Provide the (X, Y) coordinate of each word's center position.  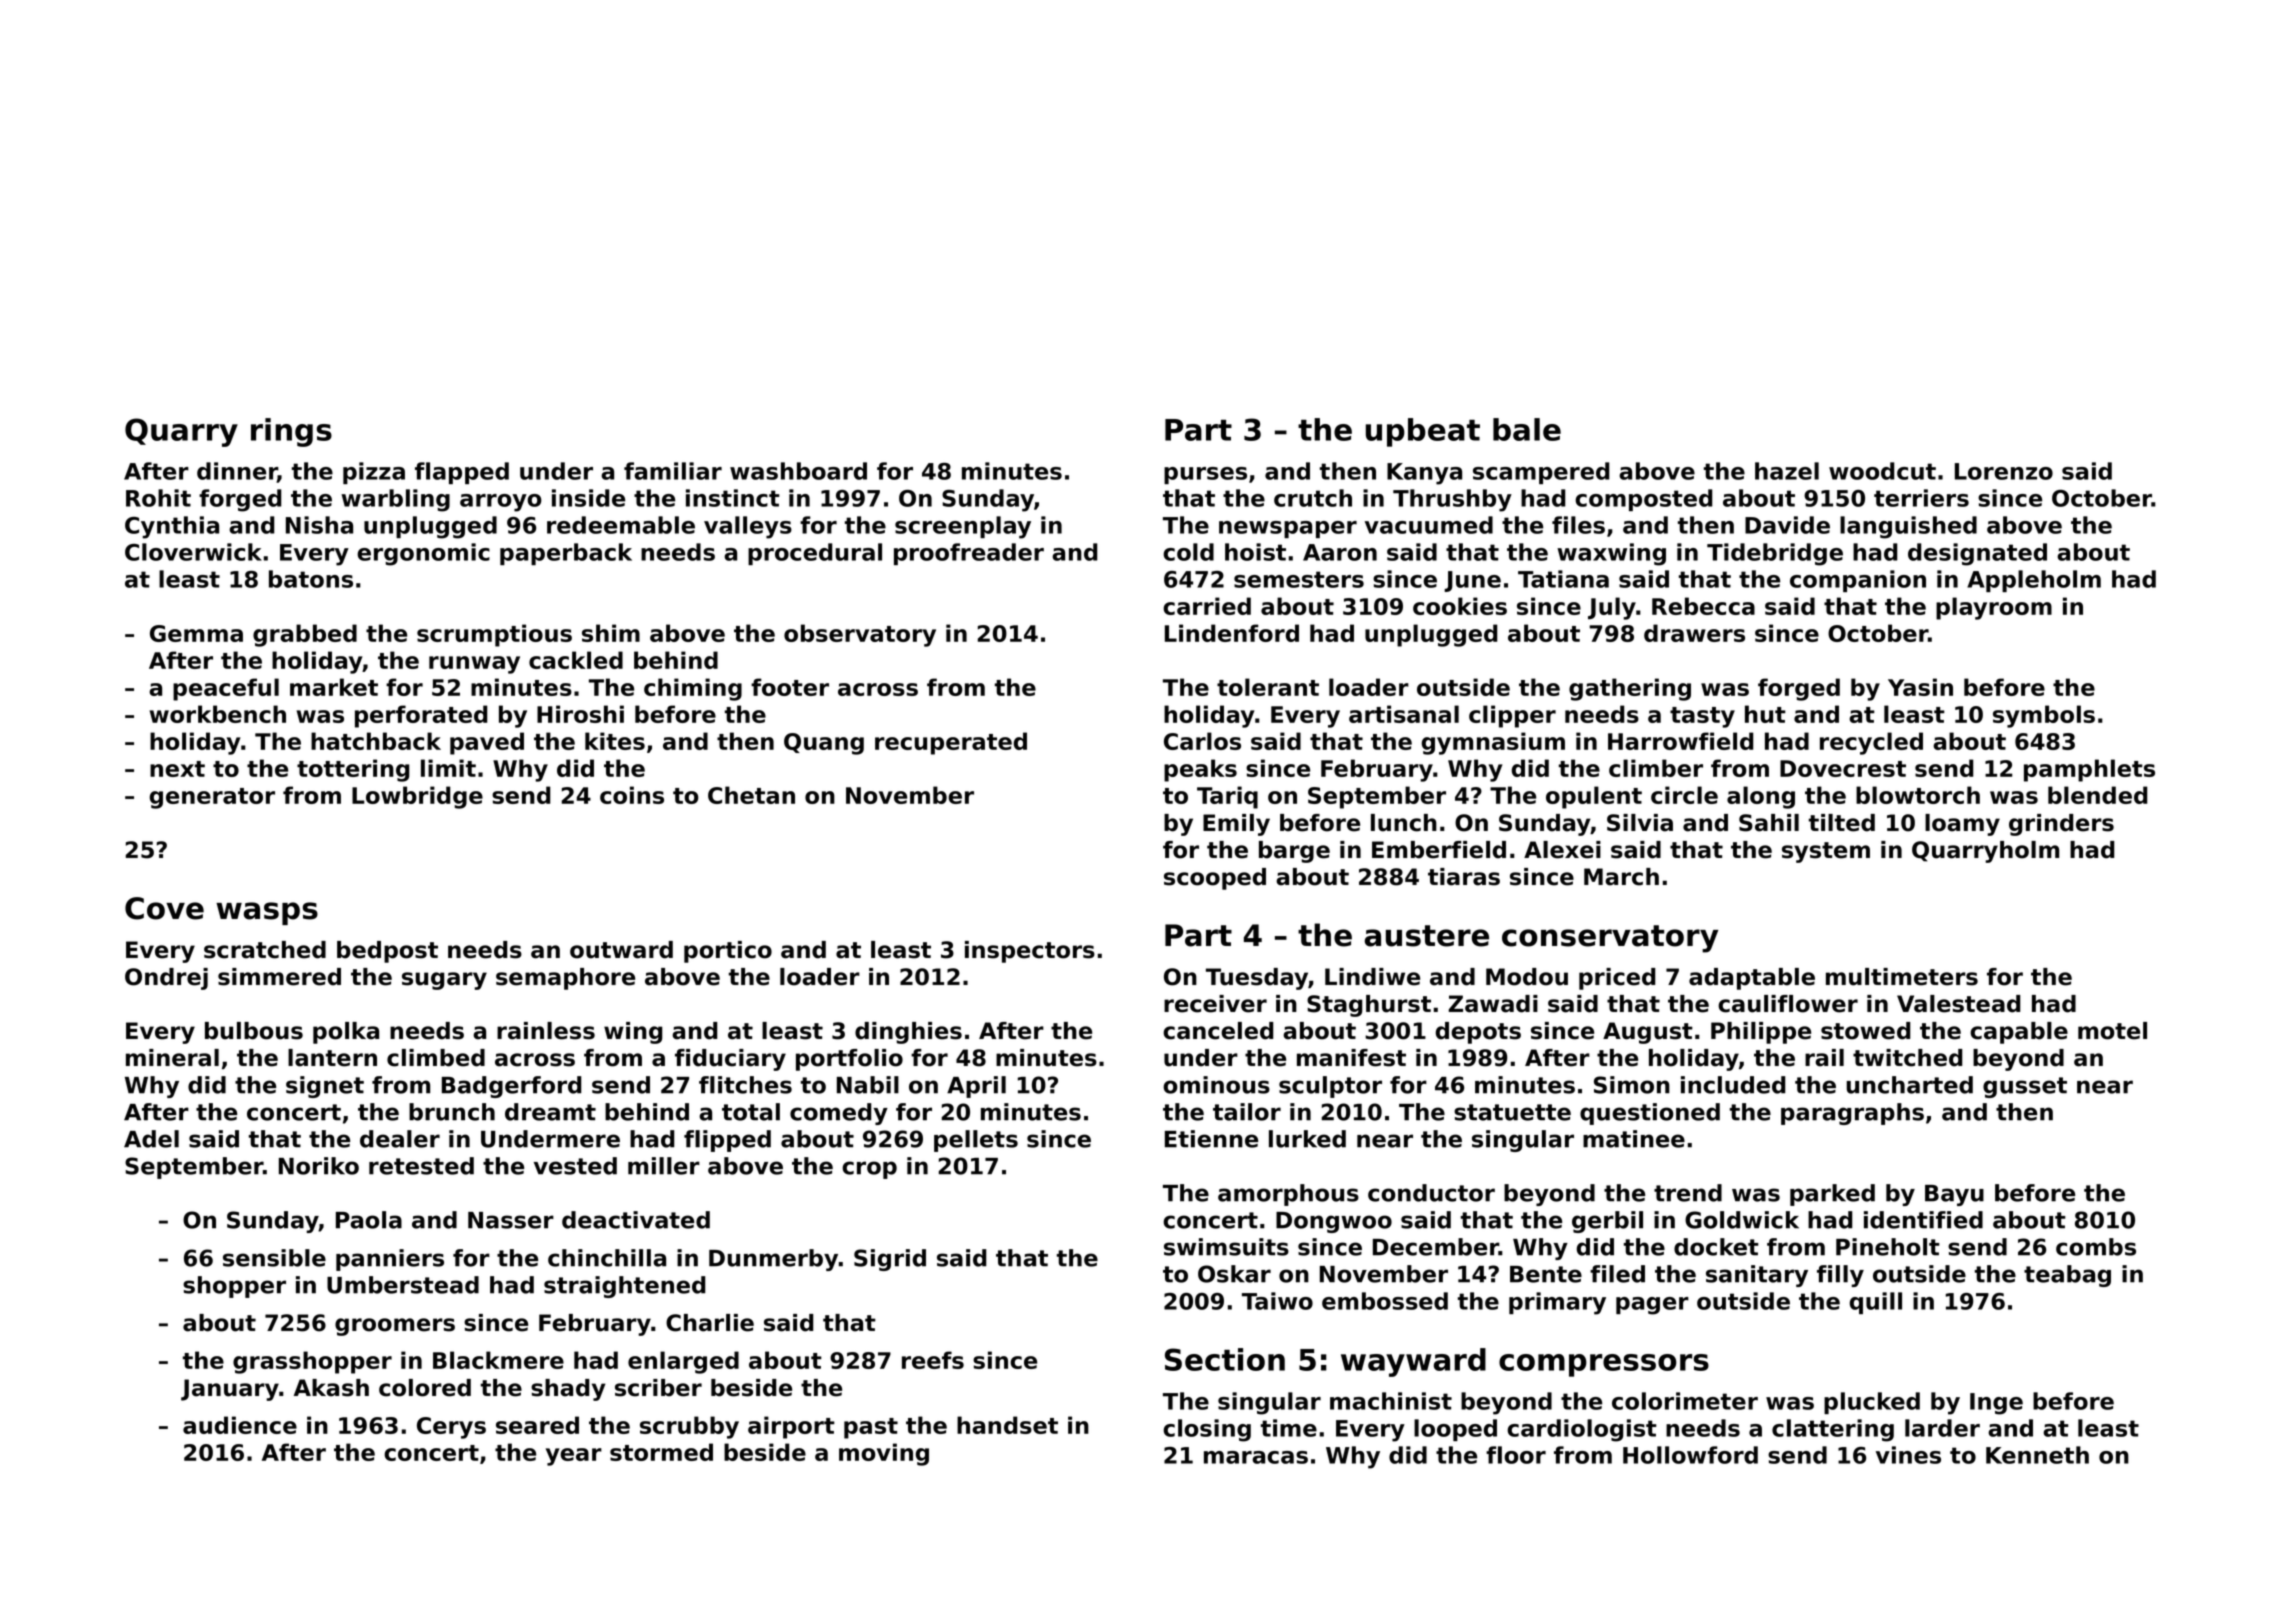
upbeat (1423, 432)
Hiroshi (580, 714)
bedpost (387, 952)
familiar (673, 471)
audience (240, 1425)
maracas (1256, 1457)
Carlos (1202, 741)
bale (1527, 429)
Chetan (751, 795)
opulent (1594, 797)
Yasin (1920, 687)
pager (1652, 1306)
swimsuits (1226, 1247)
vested (575, 1166)
